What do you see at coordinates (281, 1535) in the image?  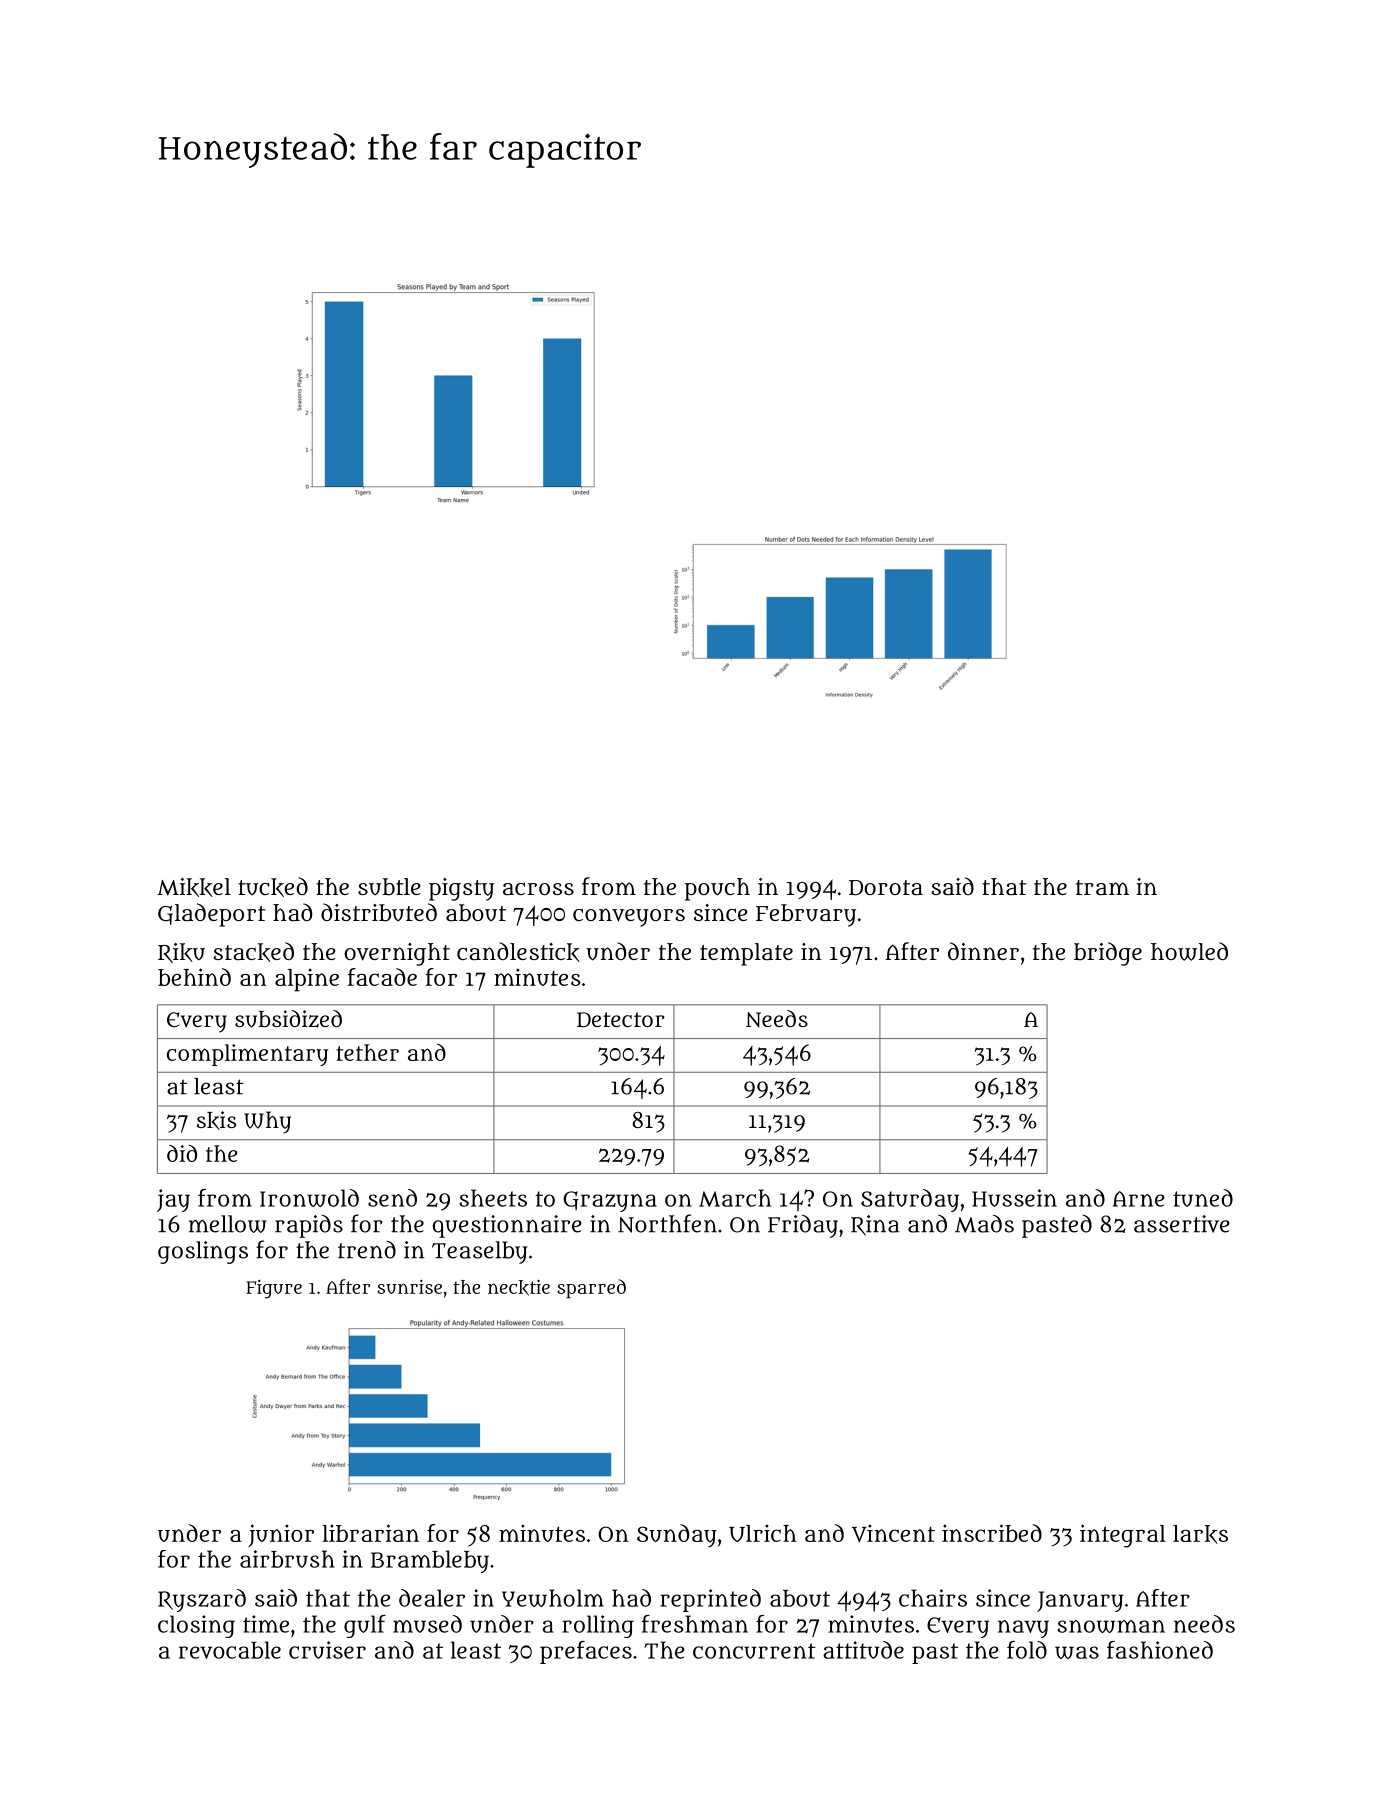 I see `junior` at bounding box center [281, 1535].
